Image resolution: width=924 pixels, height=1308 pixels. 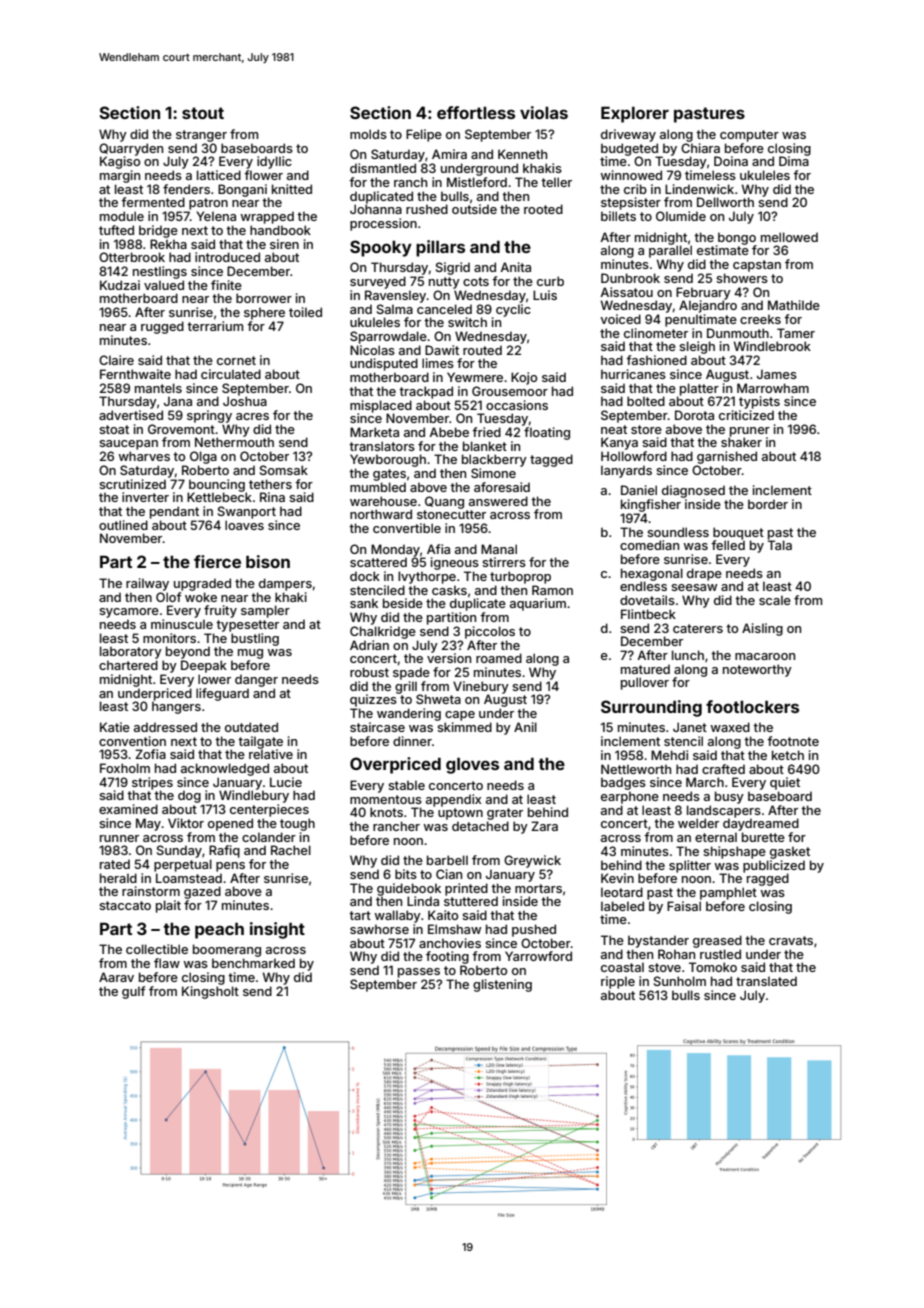 What do you see at coordinates (412, 741) in the image?
I see `dinner` at bounding box center [412, 741].
